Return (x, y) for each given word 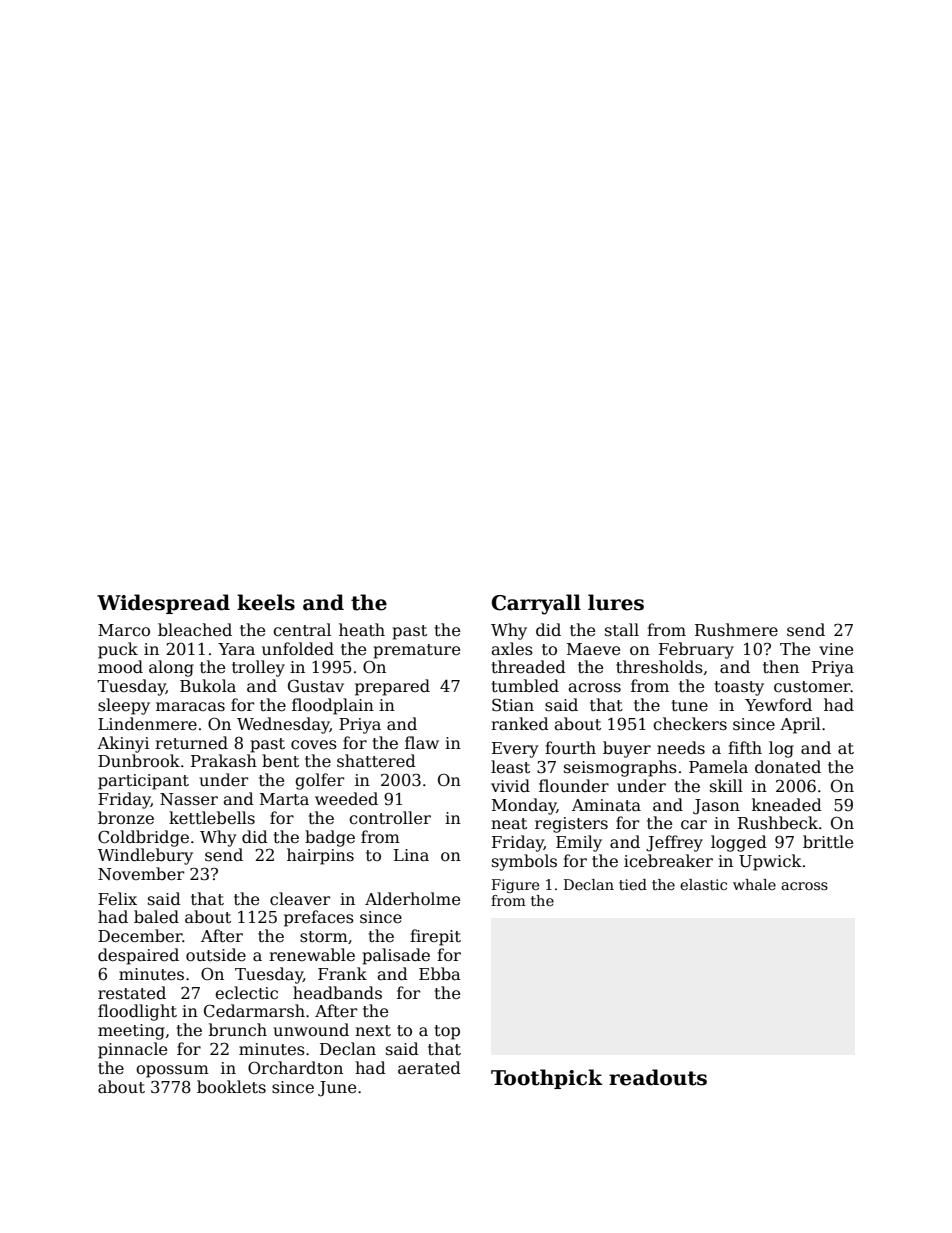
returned (191, 742)
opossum (172, 1071)
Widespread (163, 604)
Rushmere (736, 630)
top (447, 1032)
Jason (716, 807)
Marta (284, 799)
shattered (376, 761)
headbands (337, 993)
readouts (658, 1077)
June (337, 1089)
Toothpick (547, 1079)
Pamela (718, 767)
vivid (510, 785)
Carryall (536, 604)
